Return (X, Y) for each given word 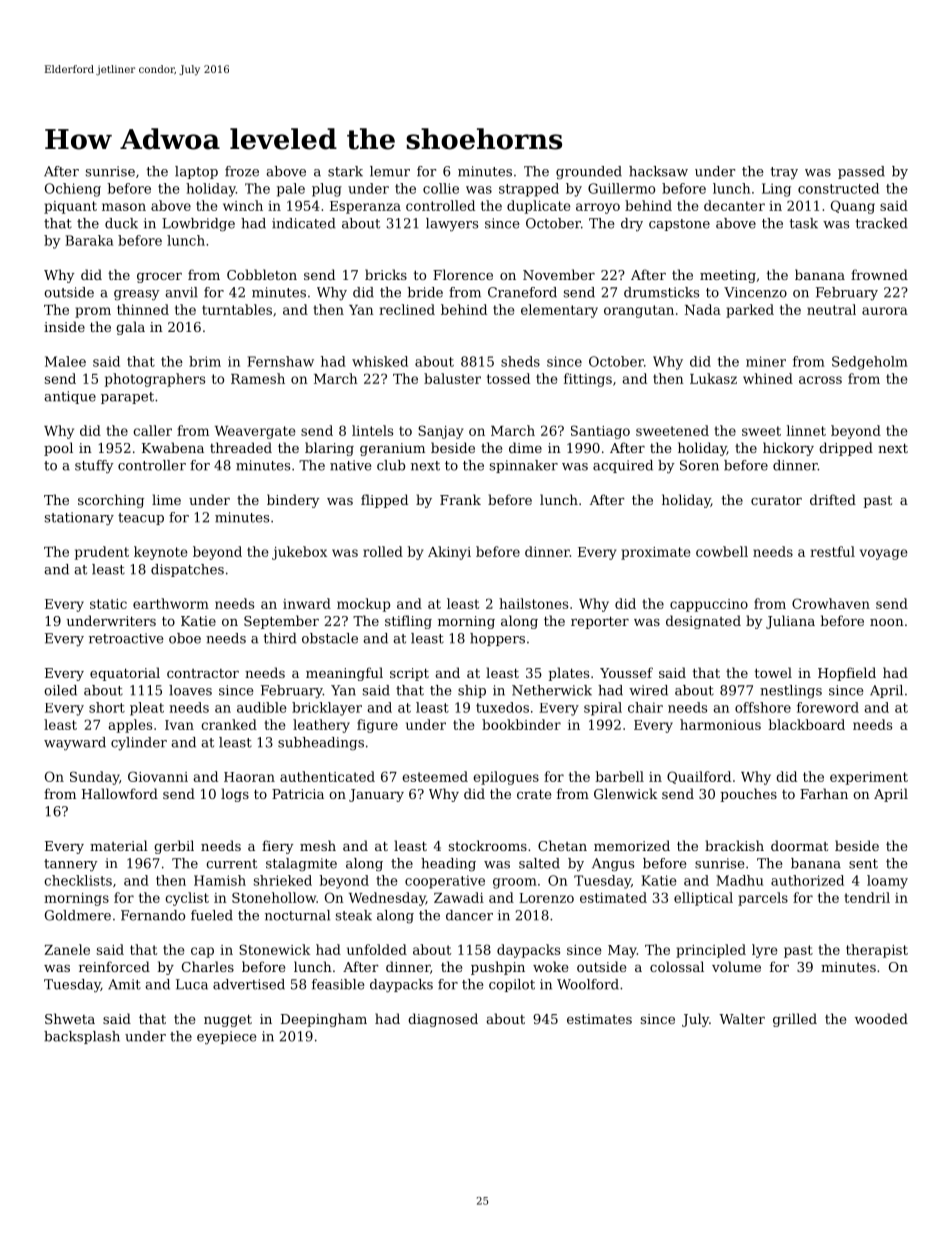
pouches (748, 795)
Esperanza (365, 207)
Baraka (89, 240)
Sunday (94, 778)
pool (58, 449)
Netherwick (552, 690)
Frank (460, 499)
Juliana (790, 622)
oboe (185, 638)
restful (832, 551)
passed (861, 172)
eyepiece (227, 1038)
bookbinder (521, 724)
